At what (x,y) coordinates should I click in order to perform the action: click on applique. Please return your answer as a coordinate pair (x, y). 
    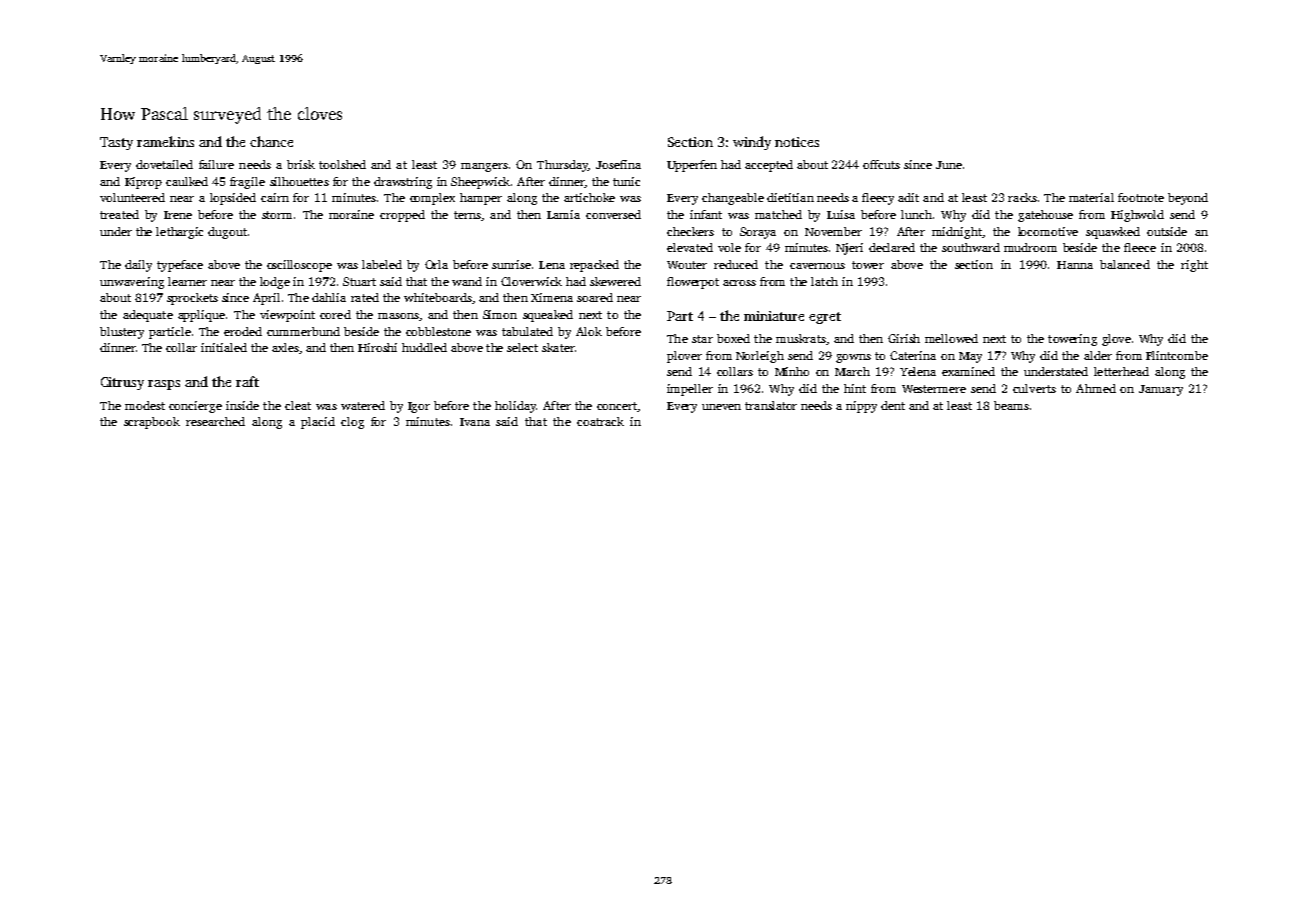
    Looking at the image, I should click on (201, 316).
